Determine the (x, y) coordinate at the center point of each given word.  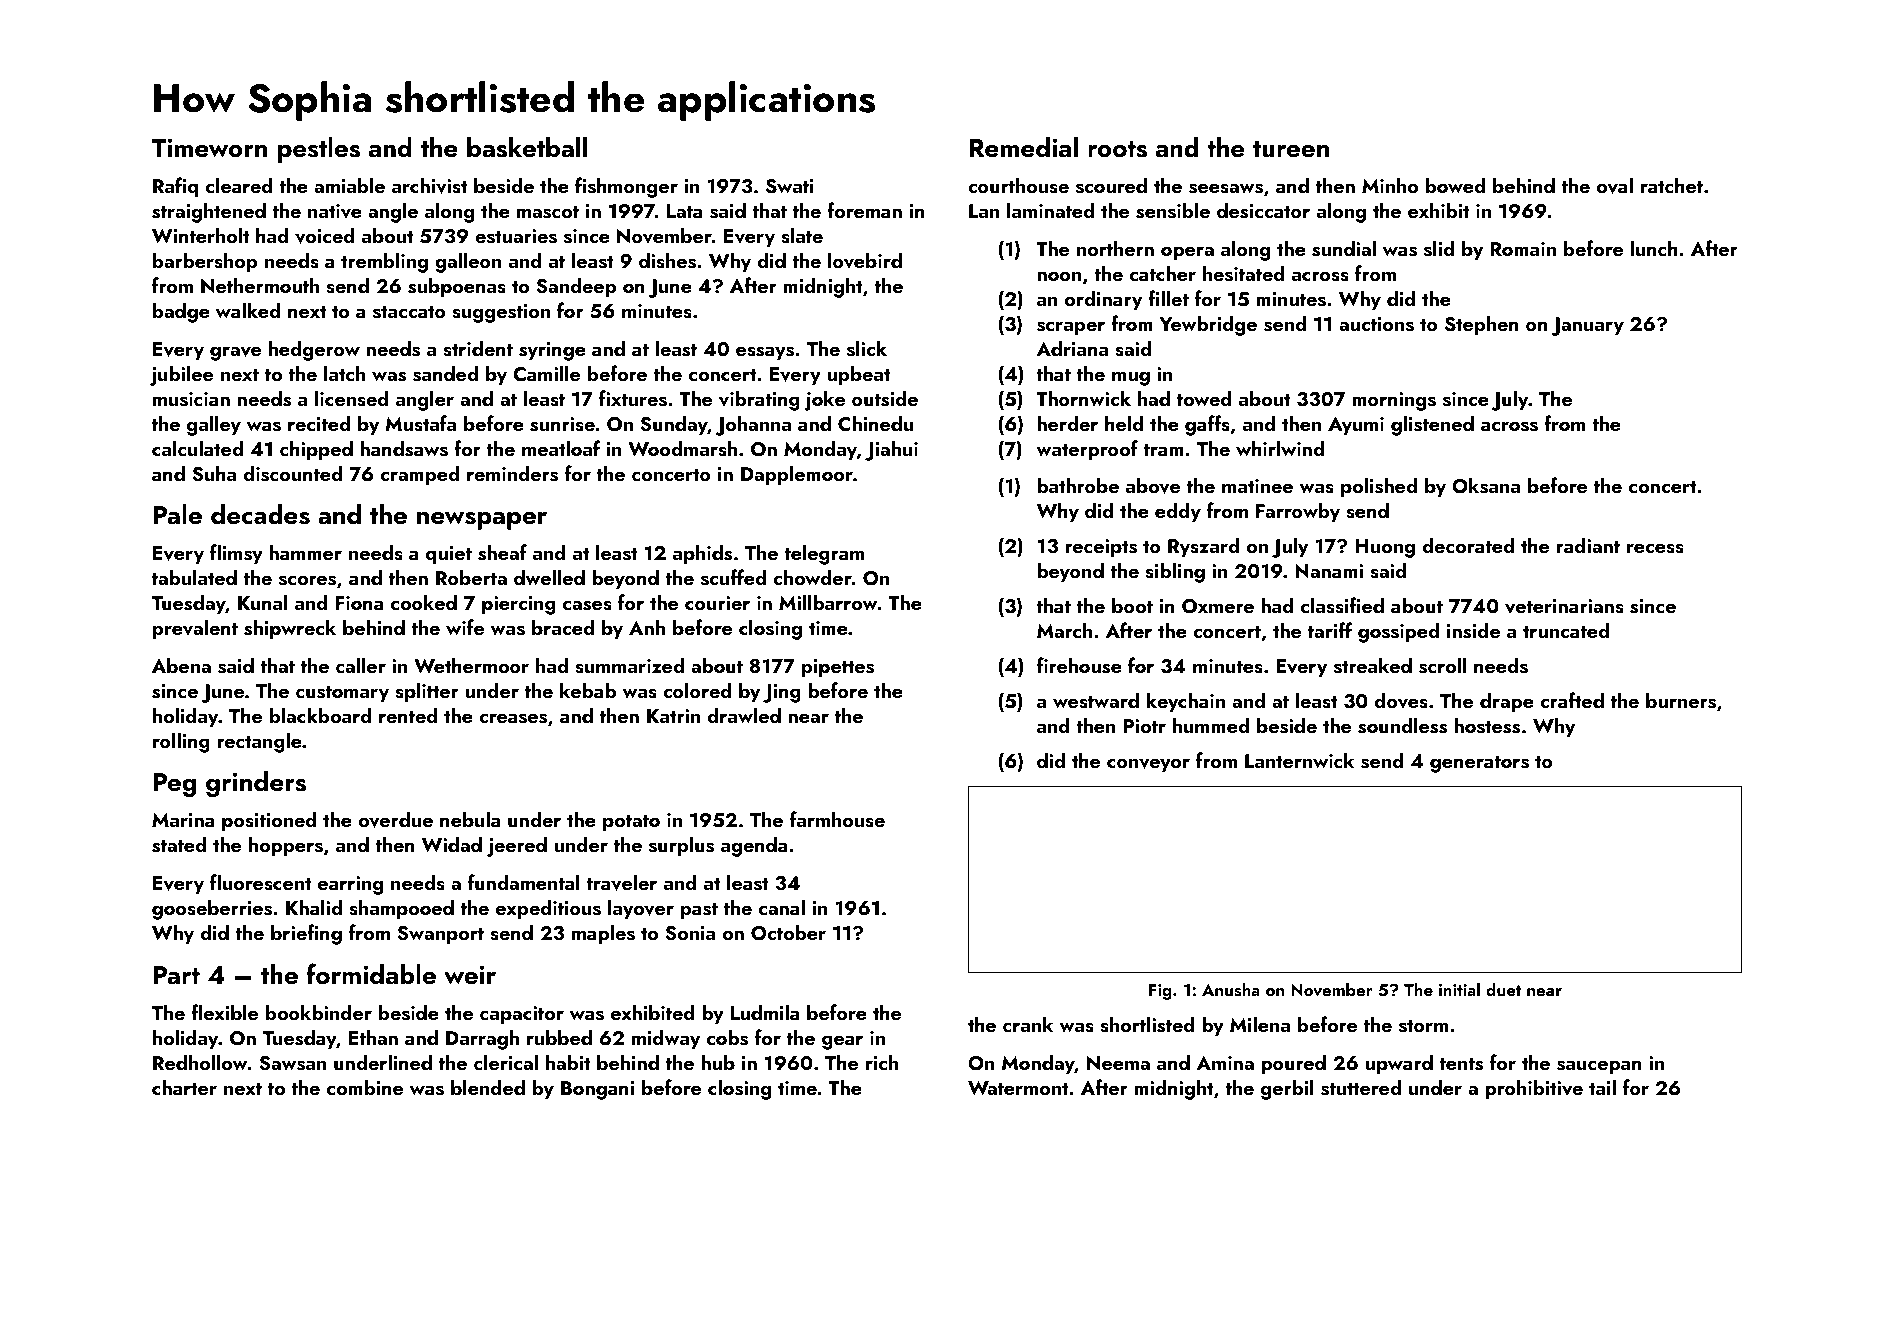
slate (802, 235)
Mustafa (420, 423)
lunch (1654, 248)
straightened (209, 212)
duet (1504, 989)
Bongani (597, 1090)
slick (867, 348)
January (1587, 326)
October (788, 932)
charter (184, 1087)
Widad (452, 844)
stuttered (1361, 1087)
